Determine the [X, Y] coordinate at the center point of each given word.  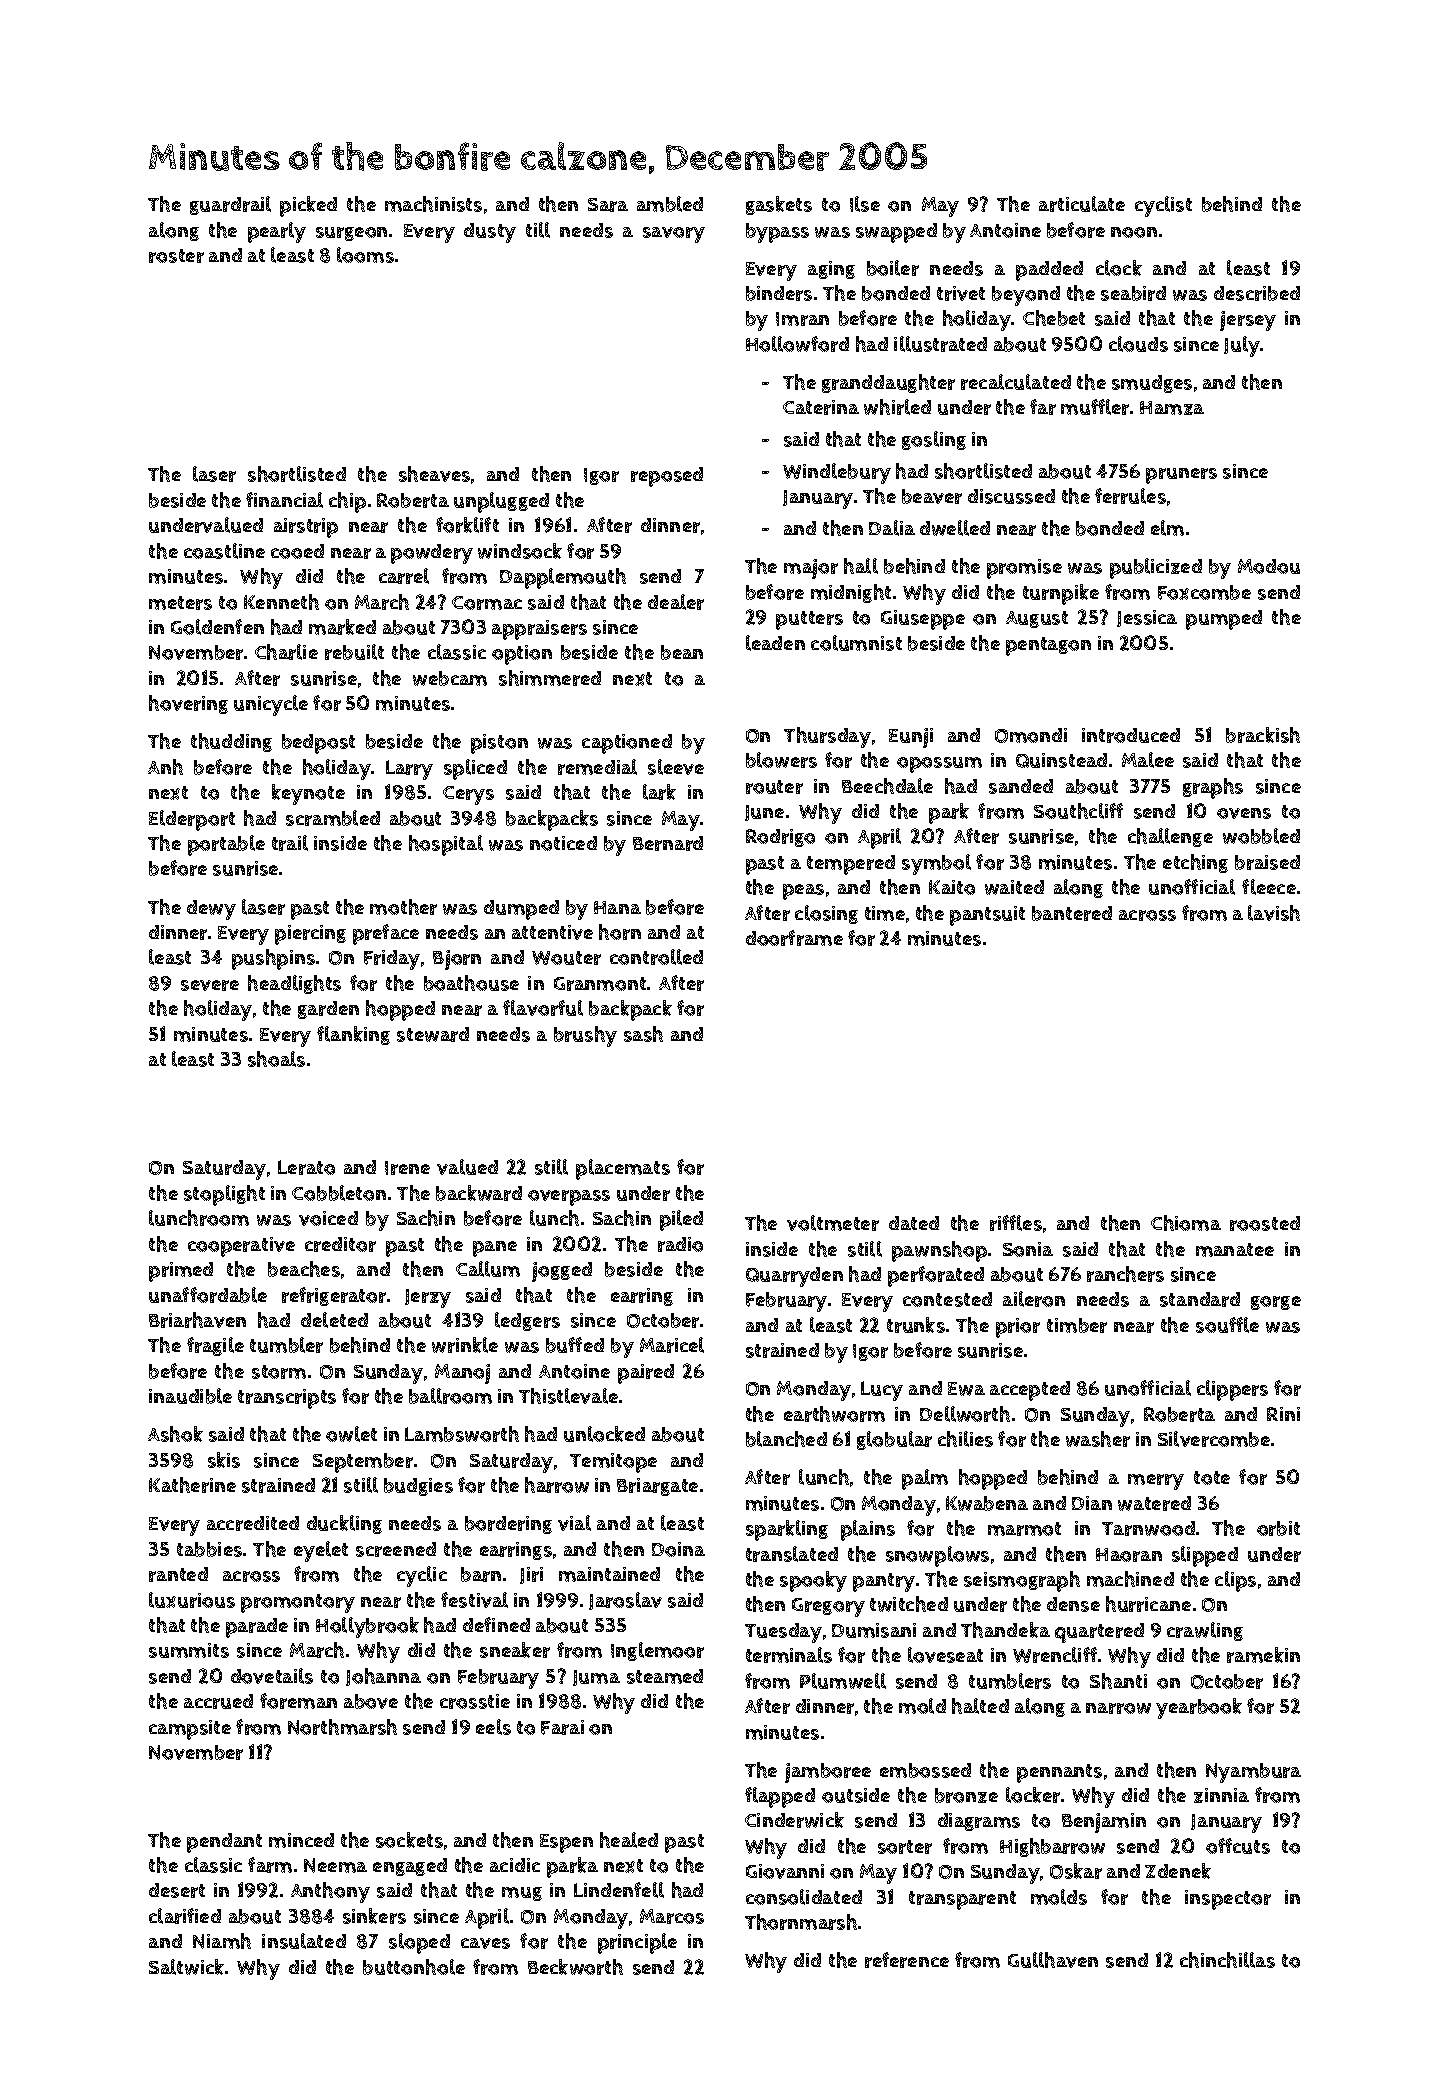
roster [176, 256]
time [885, 913]
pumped [1224, 620]
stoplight [224, 1195]
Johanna [383, 1677]
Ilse [865, 204]
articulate [1082, 204]
